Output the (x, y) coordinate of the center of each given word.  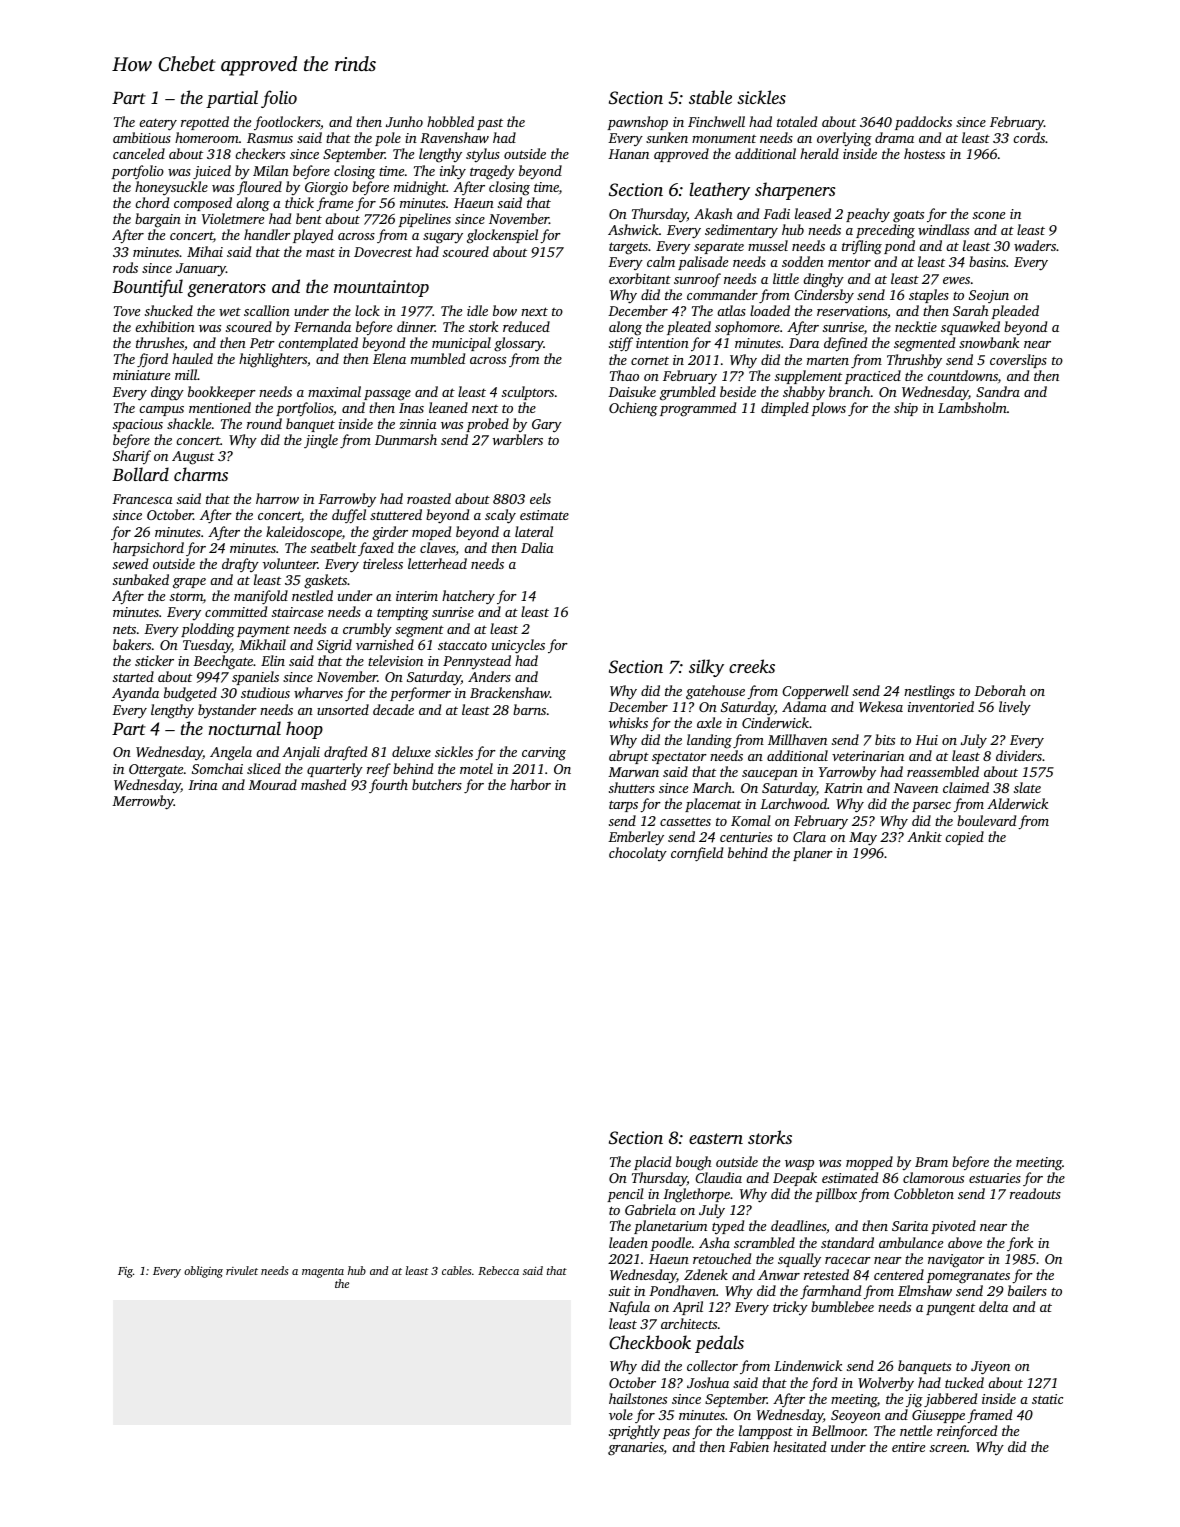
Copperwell (815, 692)
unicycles (518, 646)
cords (1029, 137)
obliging (203, 1272)
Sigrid (334, 646)
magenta (323, 1273)
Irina (203, 785)
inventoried (941, 706)
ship (906, 409)
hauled (192, 358)
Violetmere (233, 218)
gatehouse (715, 692)
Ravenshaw (454, 137)
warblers (518, 439)
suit (620, 1291)
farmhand (830, 1292)
